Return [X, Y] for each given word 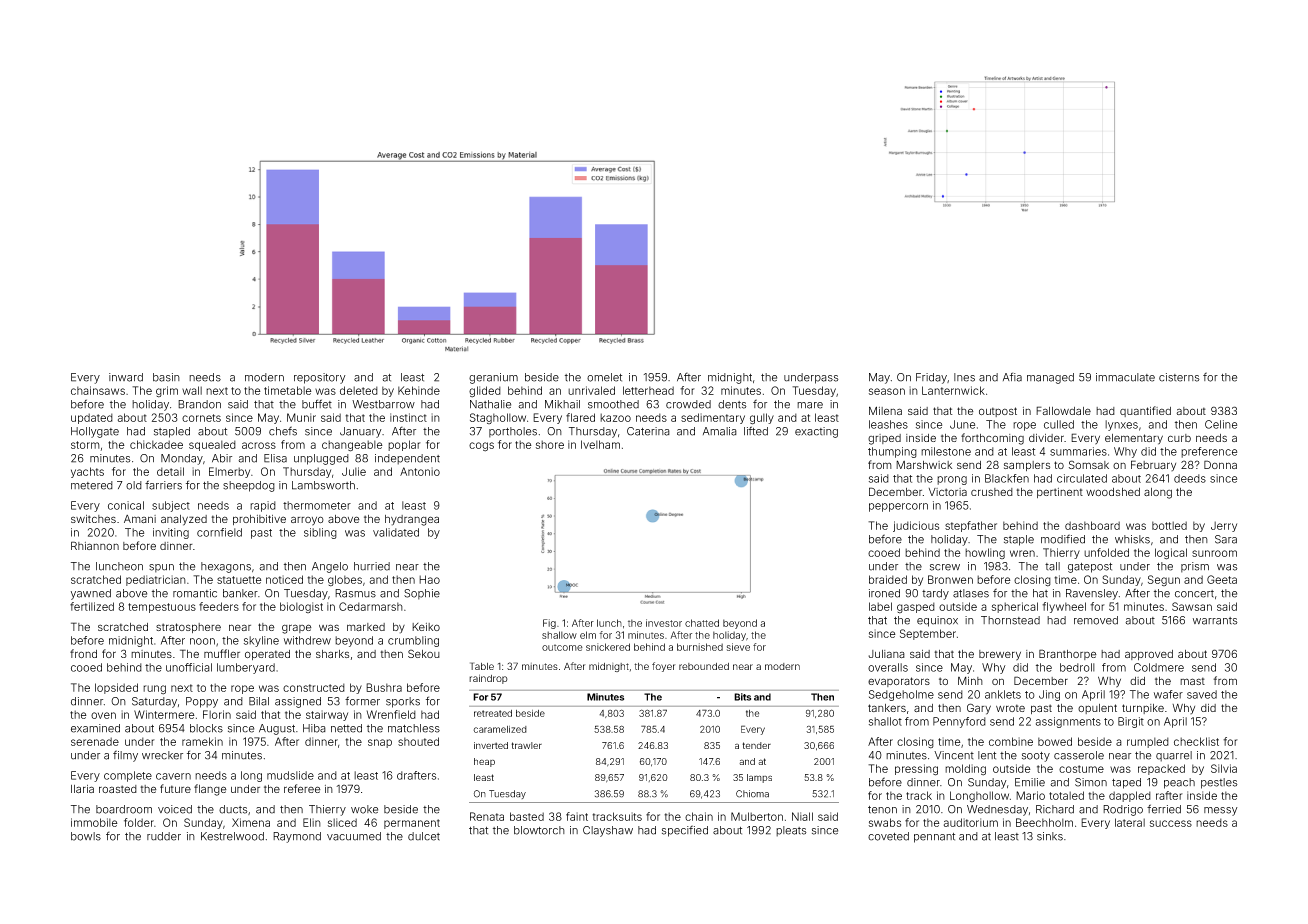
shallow [559, 635]
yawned [91, 594]
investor [664, 623]
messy [1221, 811]
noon [202, 641]
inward [126, 377]
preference [1209, 452]
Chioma [752, 794]
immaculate [1125, 377]
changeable [352, 446]
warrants [1215, 621]
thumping [892, 452]
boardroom [124, 809]
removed [1096, 620]
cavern [173, 776]
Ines [964, 377]
